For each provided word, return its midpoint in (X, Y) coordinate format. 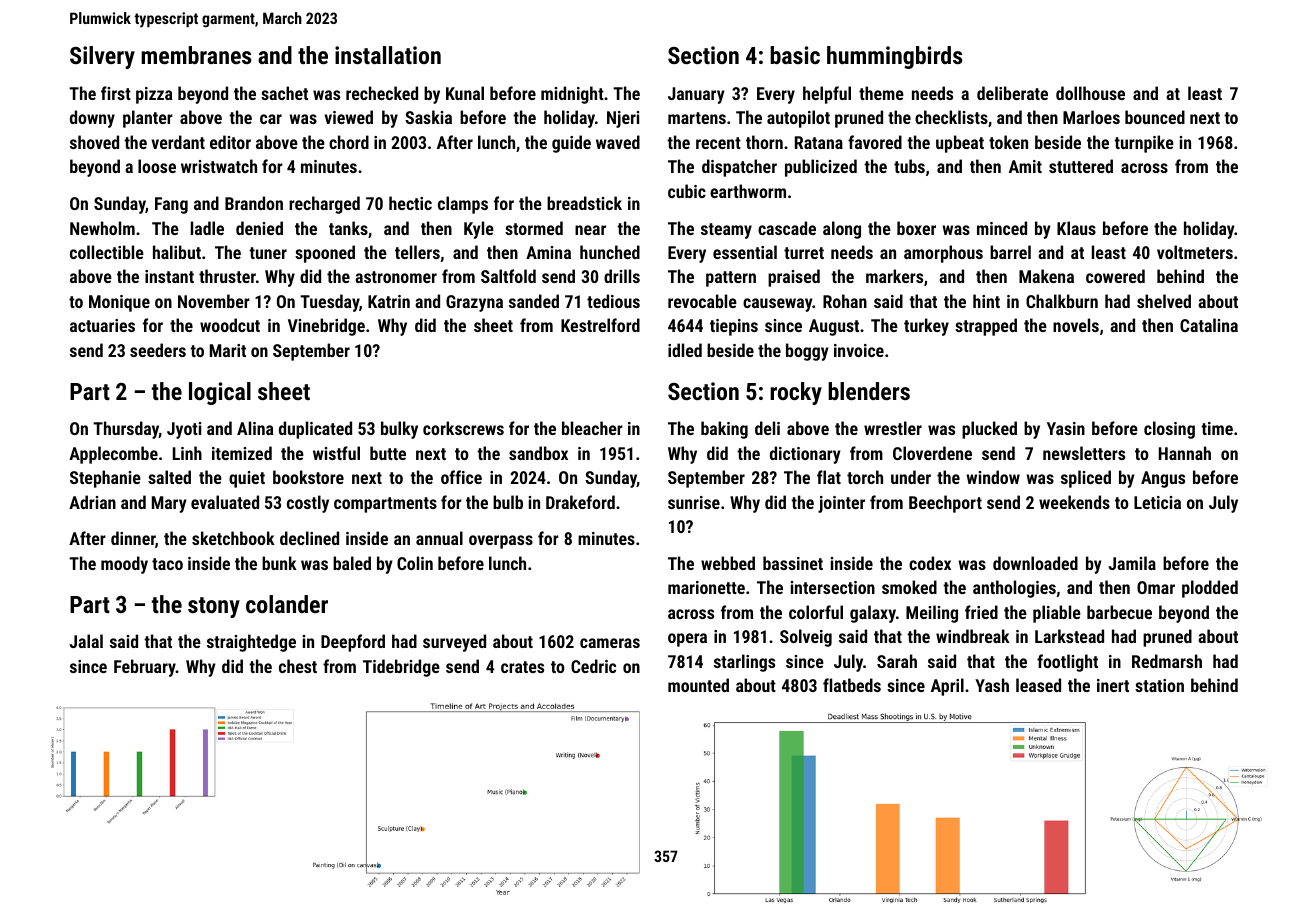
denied (259, 228)
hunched (610, 252)
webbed (728, 563)
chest (298, 666)
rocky (796, 393)
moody (124, 565)
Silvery (102, 57)
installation (388, 55)
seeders (158, 350)
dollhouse (1090, 93)
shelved (1164, 301)
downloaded (1035, 563)
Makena (1046, 276)
